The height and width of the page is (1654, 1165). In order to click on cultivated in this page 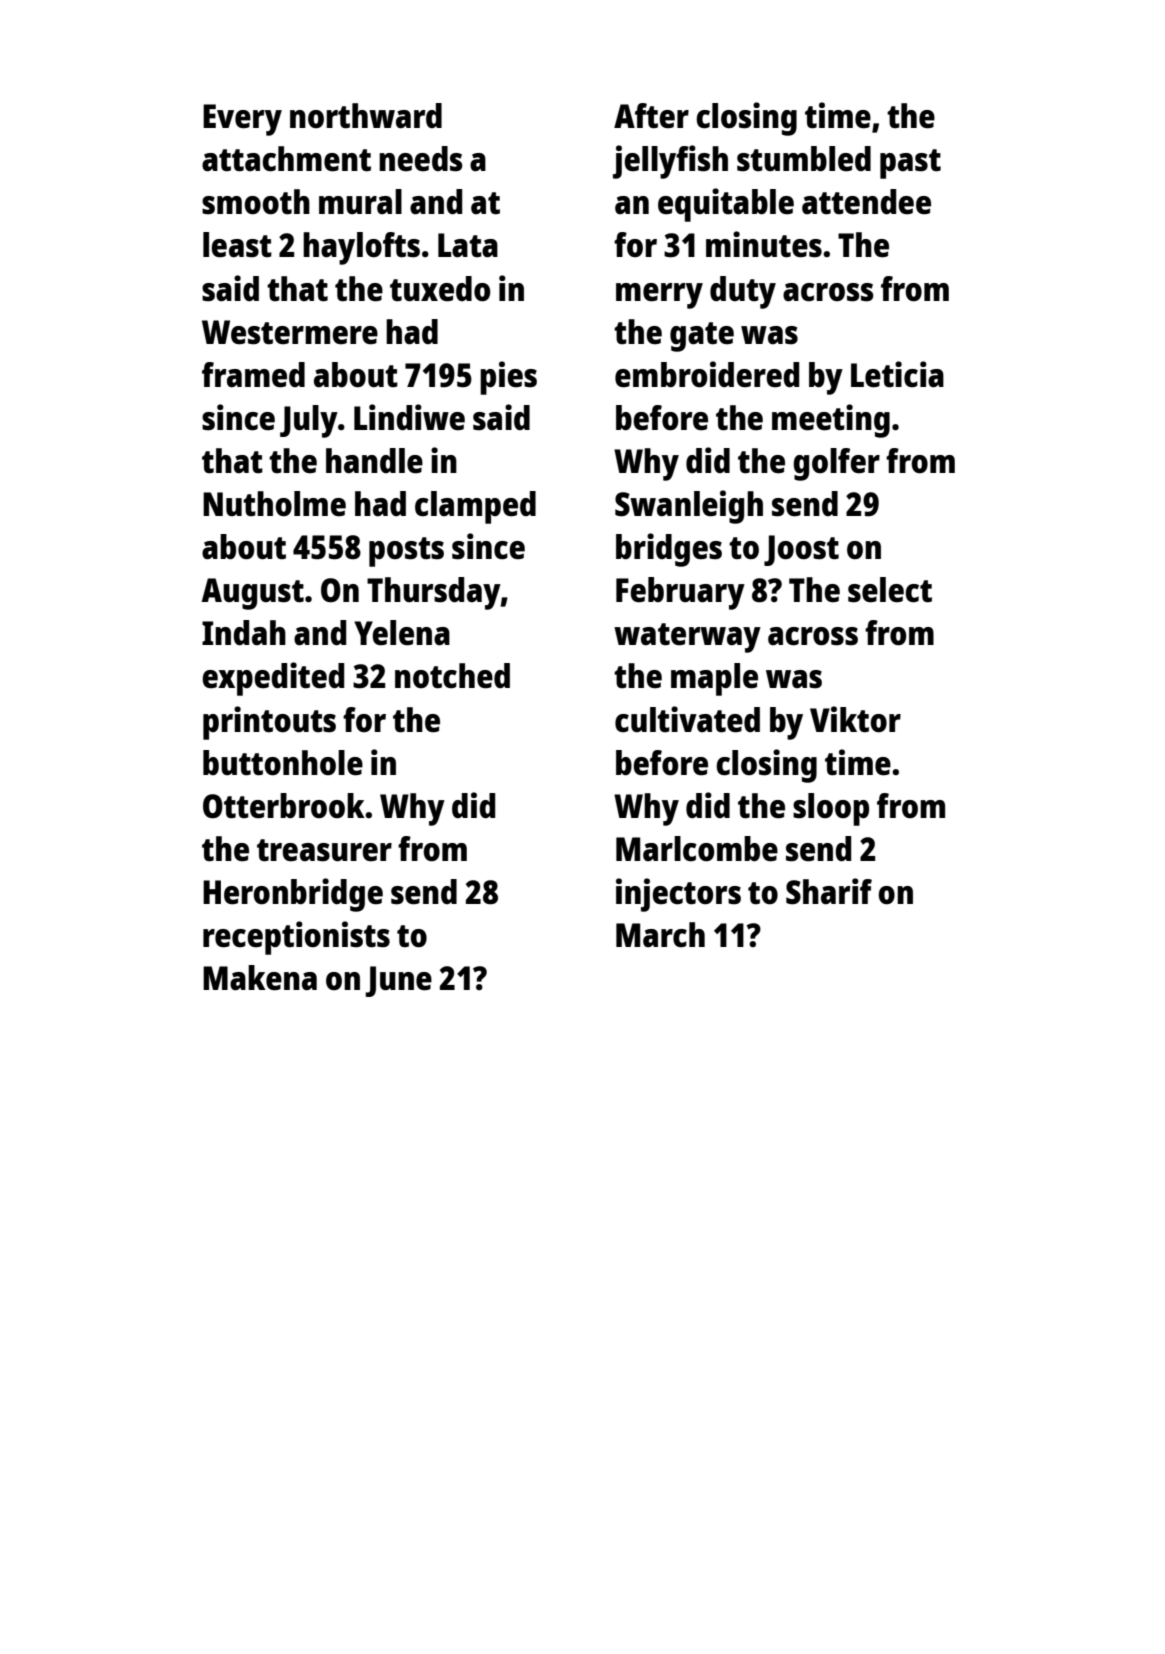, I will do `click(687, 719)`.
